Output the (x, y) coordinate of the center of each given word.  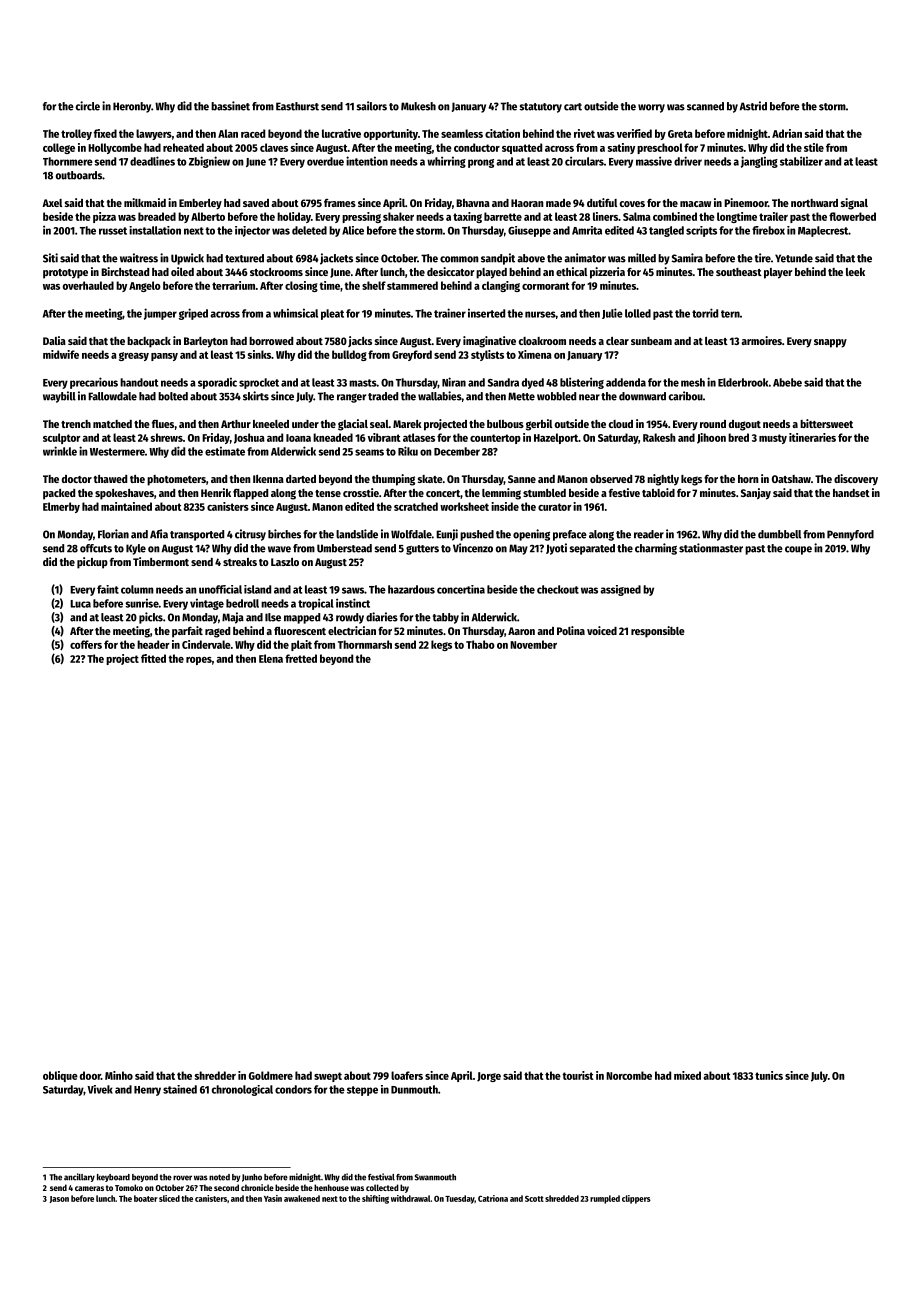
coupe (798, 550)
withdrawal (410, 1198)
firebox (768, 230)
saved (256, 203)
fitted (153, 658)
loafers (407, 1075)
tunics (769, 1075)
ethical (571, 271)
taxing (467, 217)
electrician (352, 630)
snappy (830, 343)
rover (182, 1178)
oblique (60, 1076)
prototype (65, 274)
